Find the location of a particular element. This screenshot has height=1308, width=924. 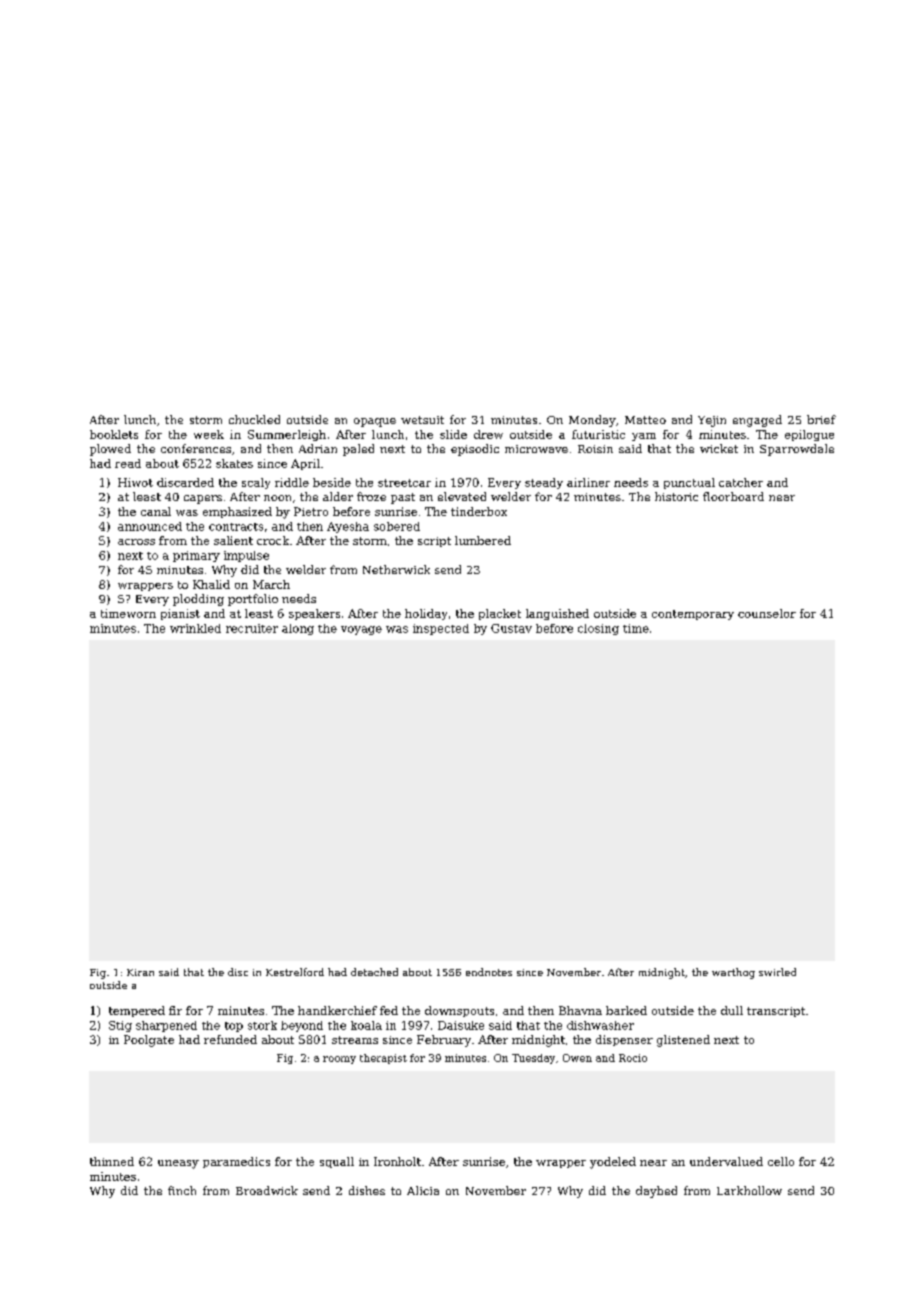

chuckled is located at coordinates (254, 419).
